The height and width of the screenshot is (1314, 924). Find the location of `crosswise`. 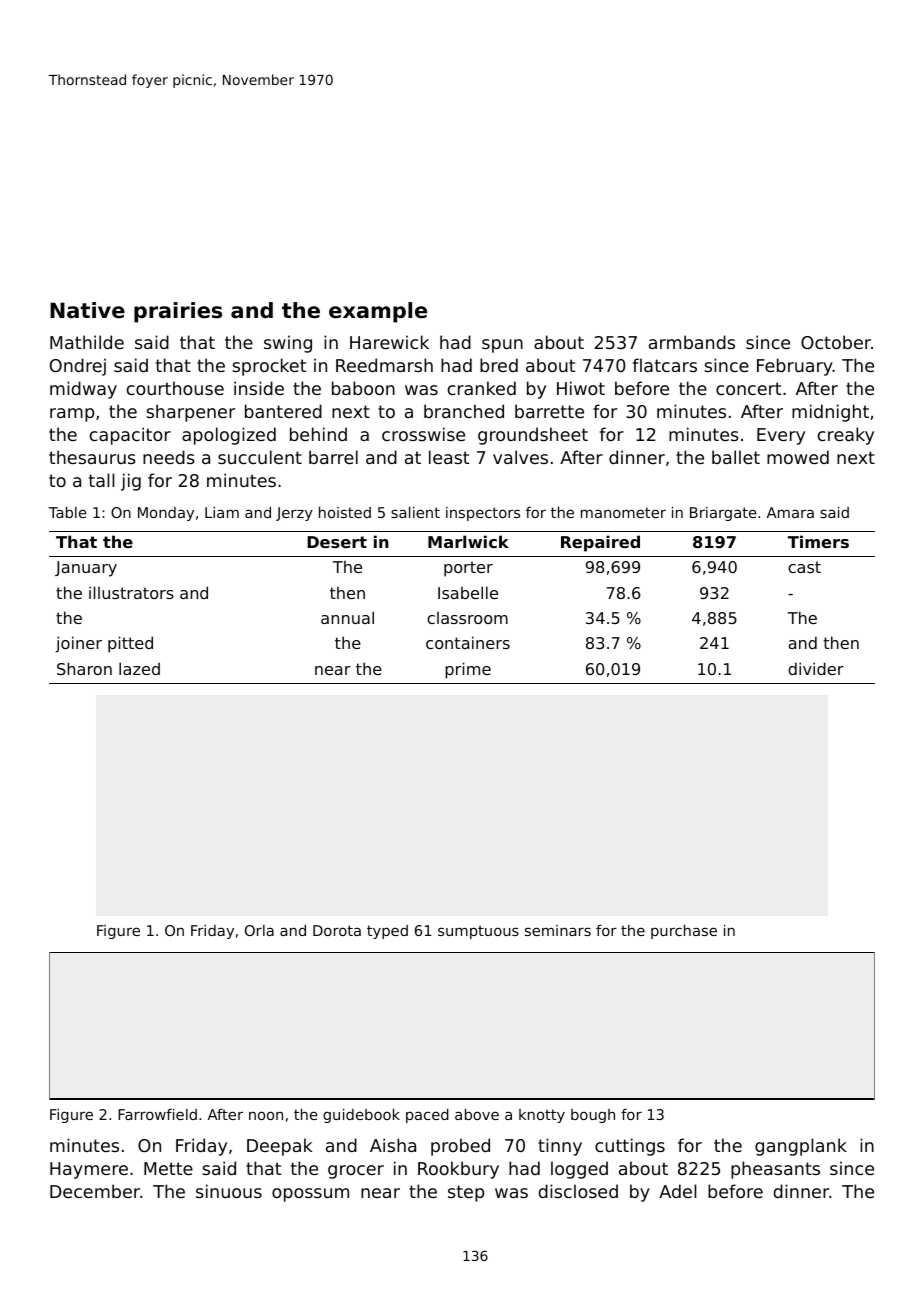

crosswise is located at coordinates (423, 434).
